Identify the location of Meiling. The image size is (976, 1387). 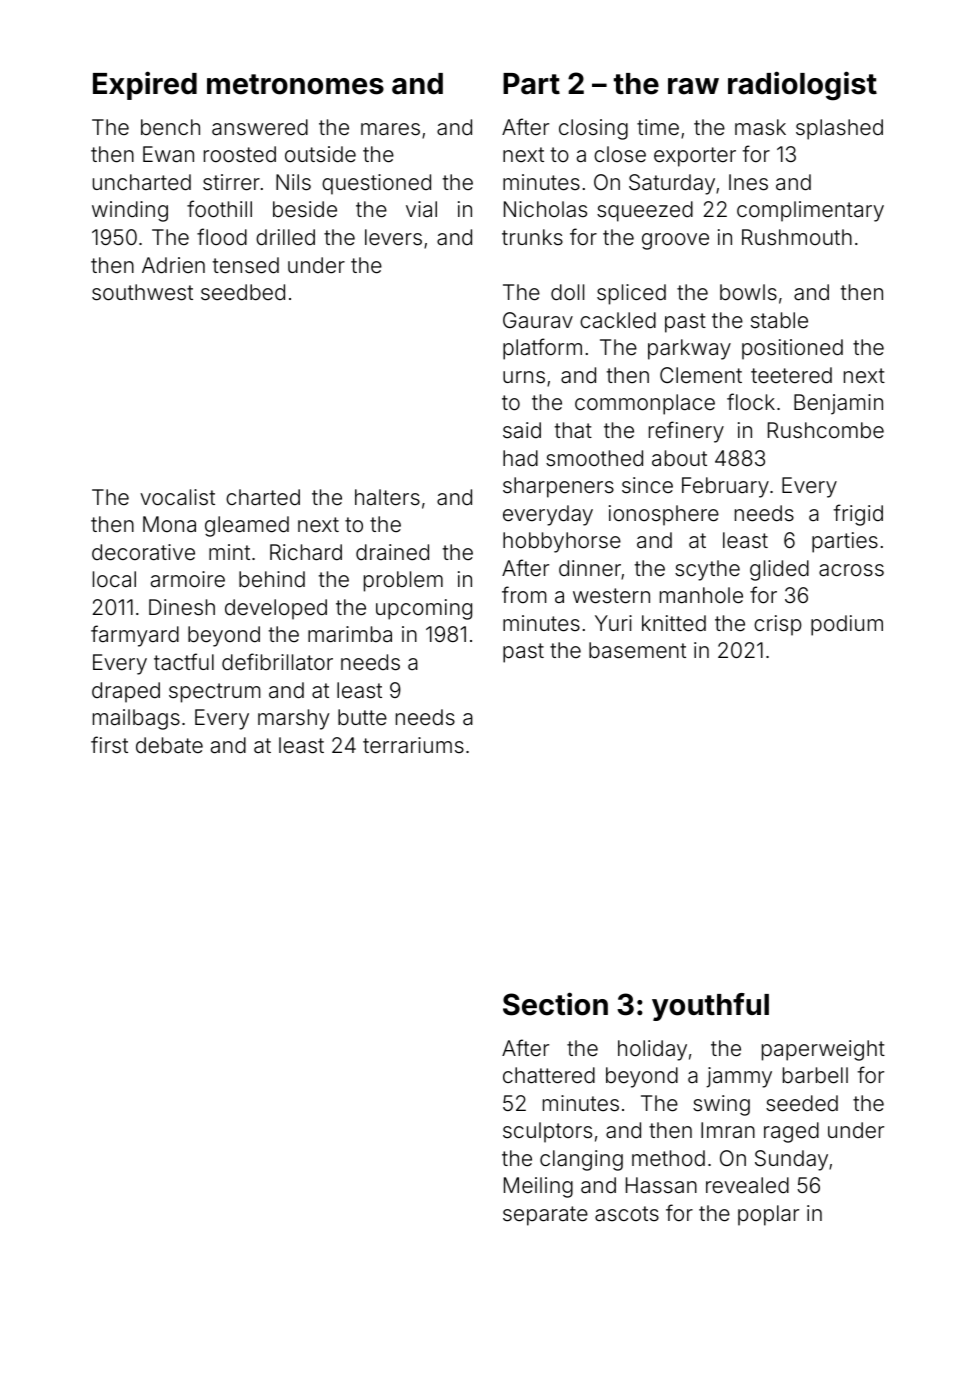
(538, 1187).
